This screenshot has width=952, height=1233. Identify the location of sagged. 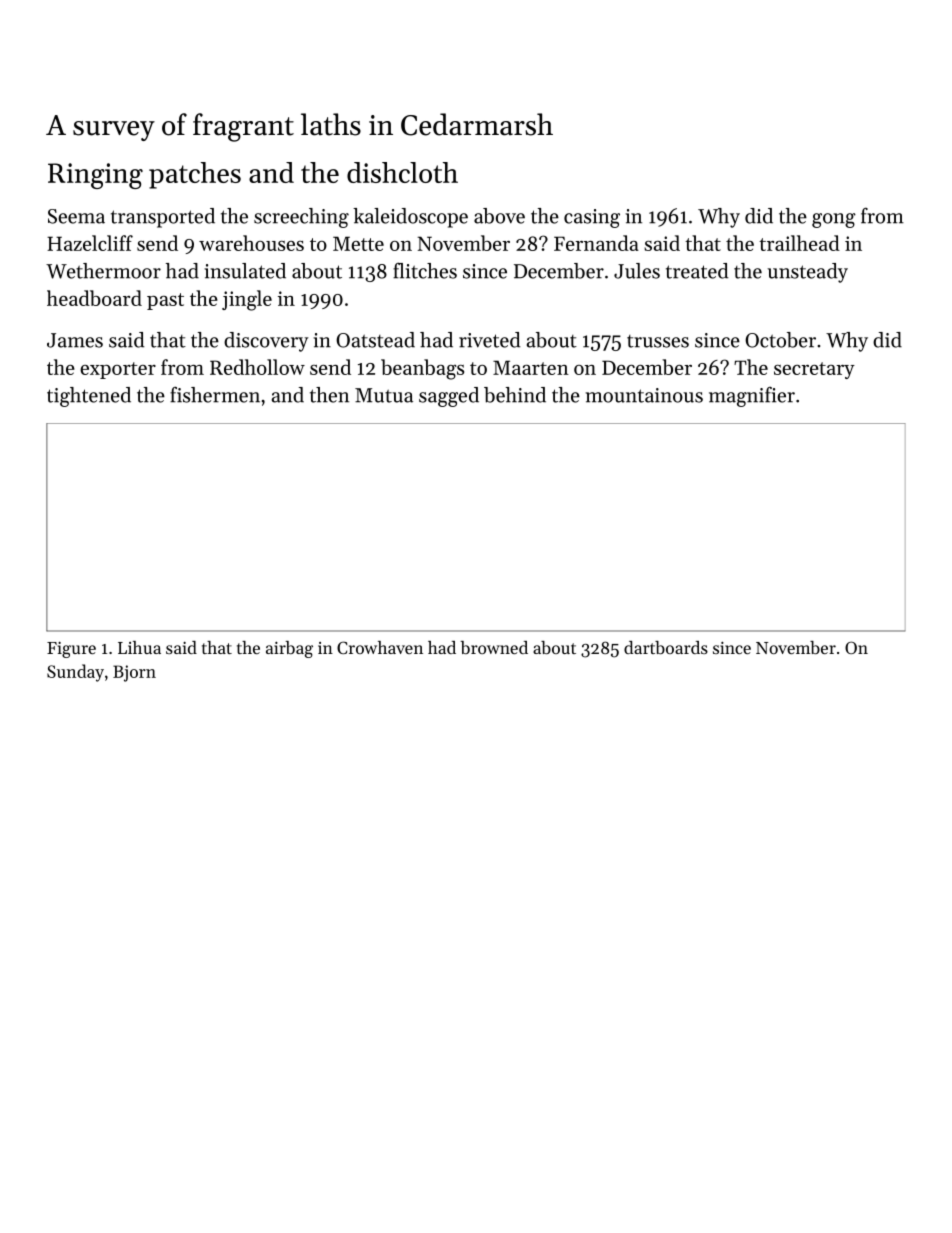
(449, 397).
